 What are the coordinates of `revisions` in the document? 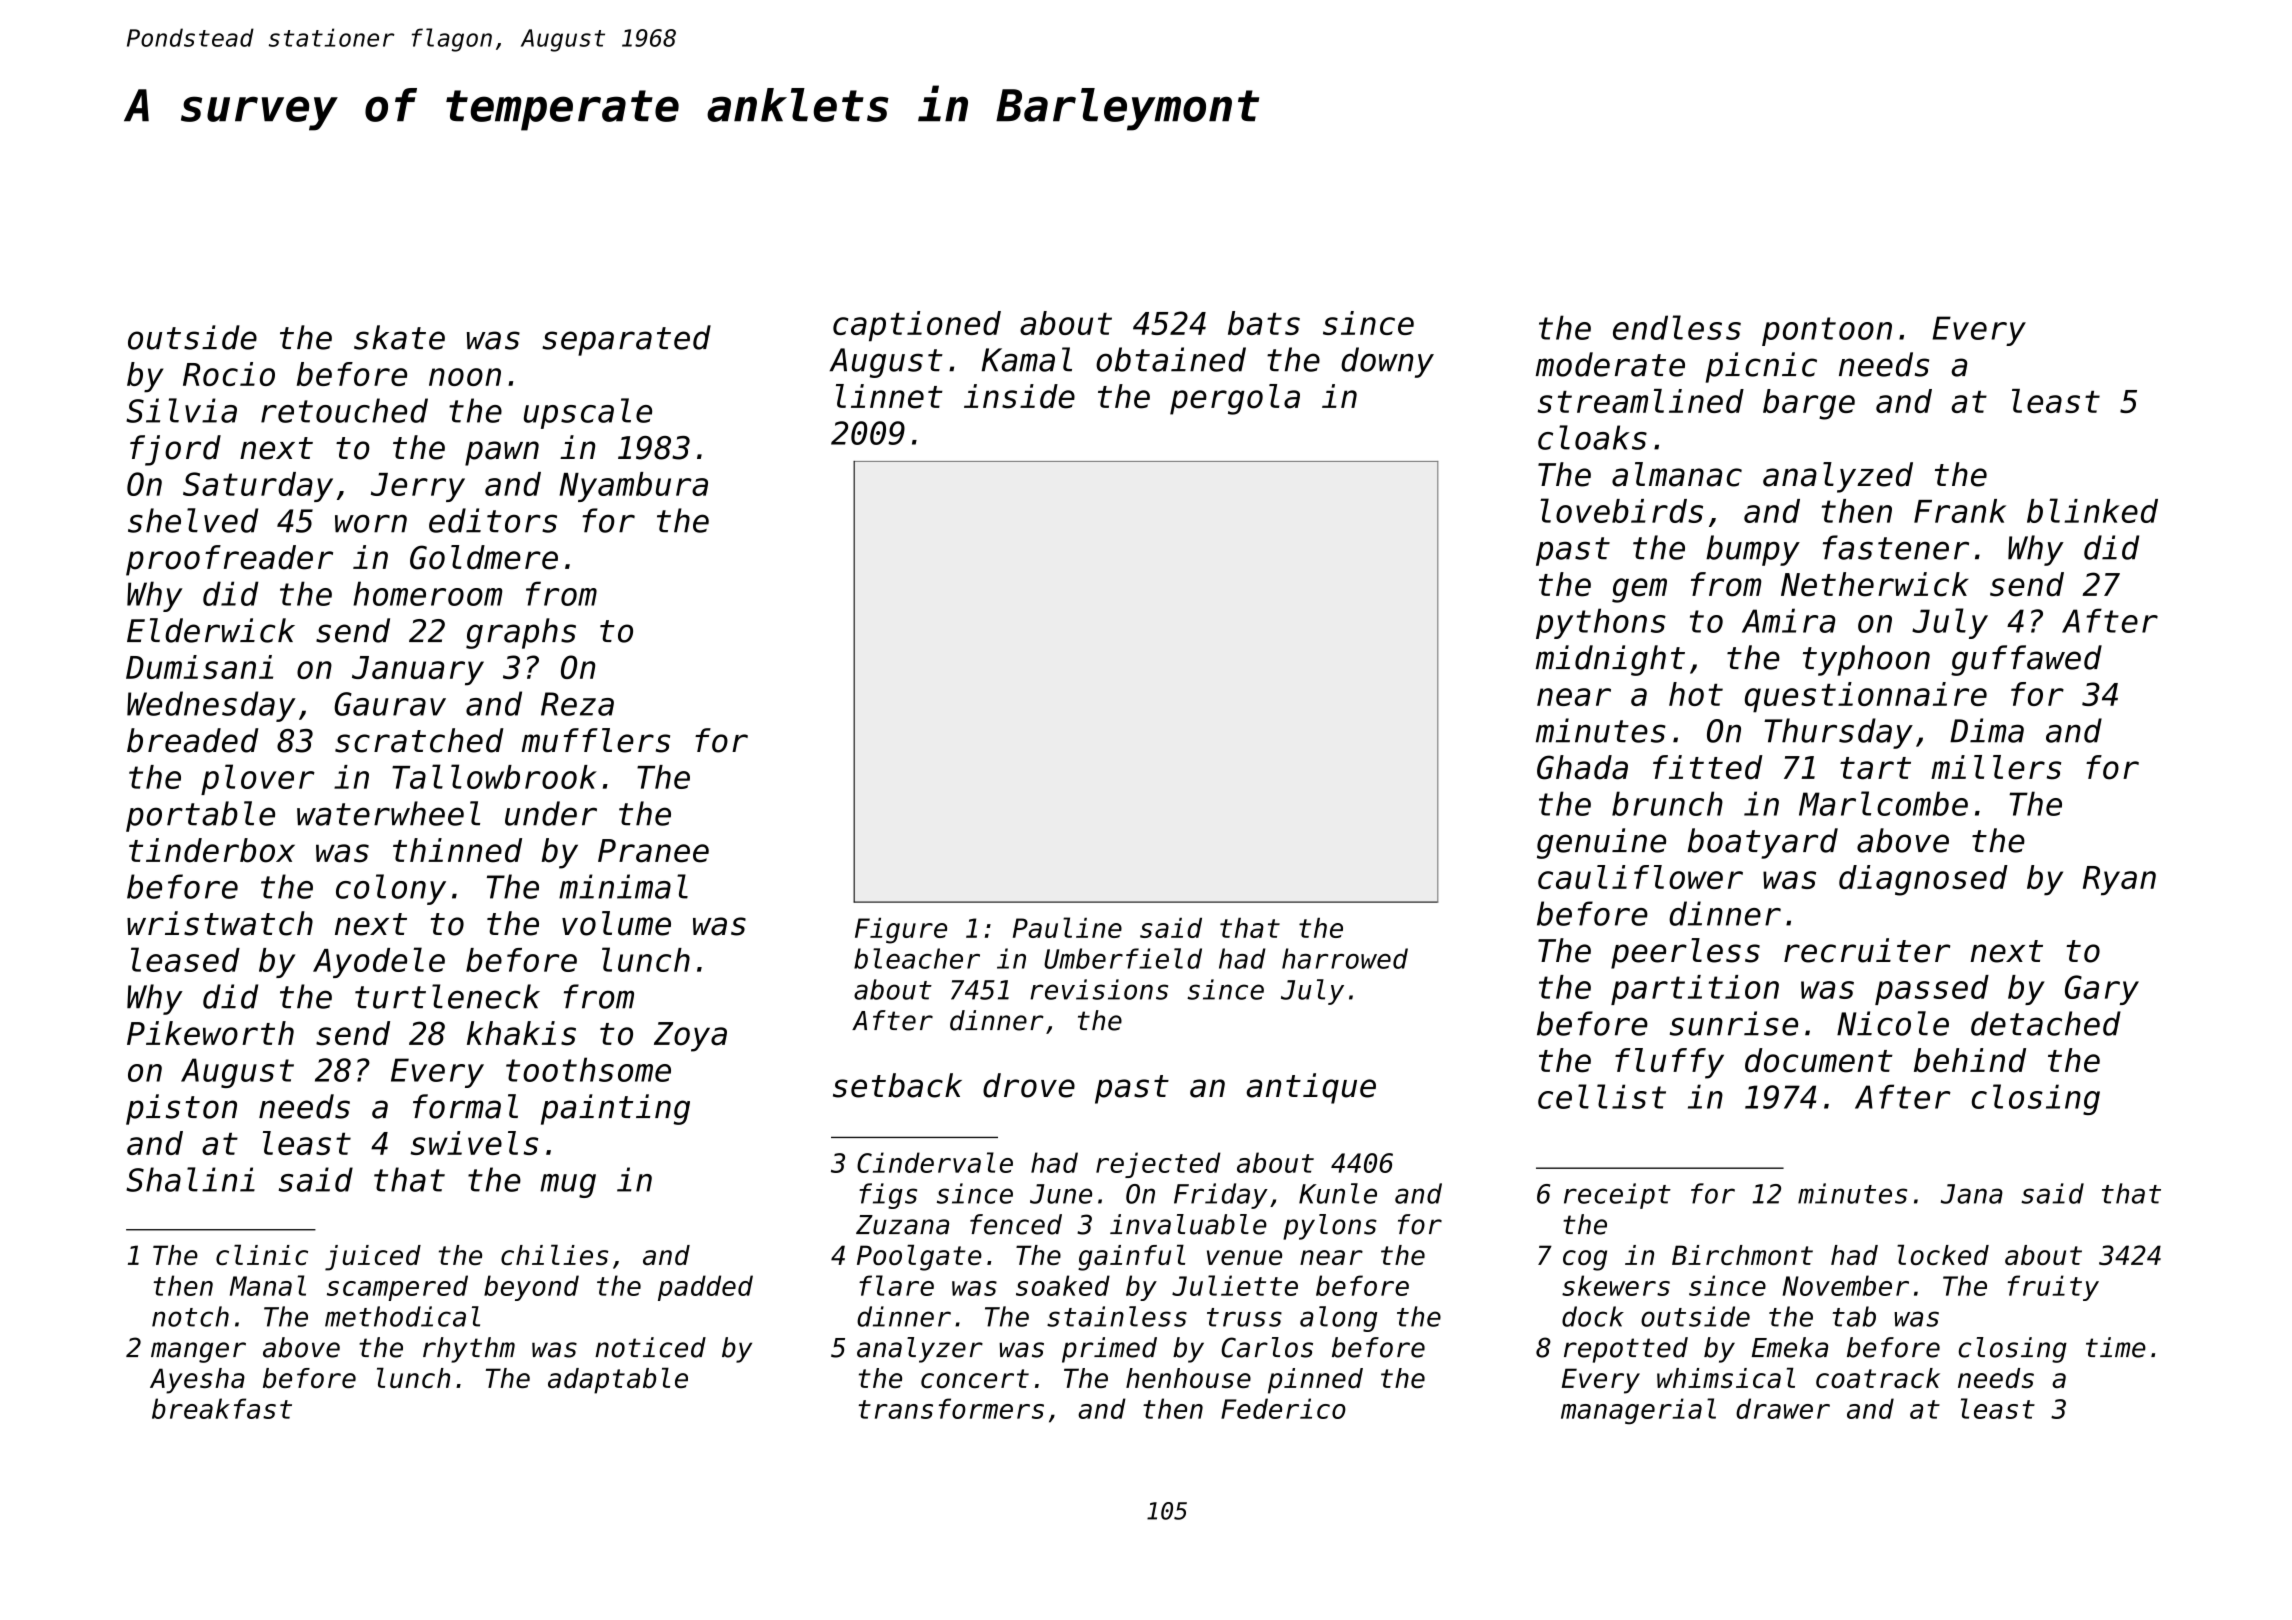 It's located at (1099, 989).
